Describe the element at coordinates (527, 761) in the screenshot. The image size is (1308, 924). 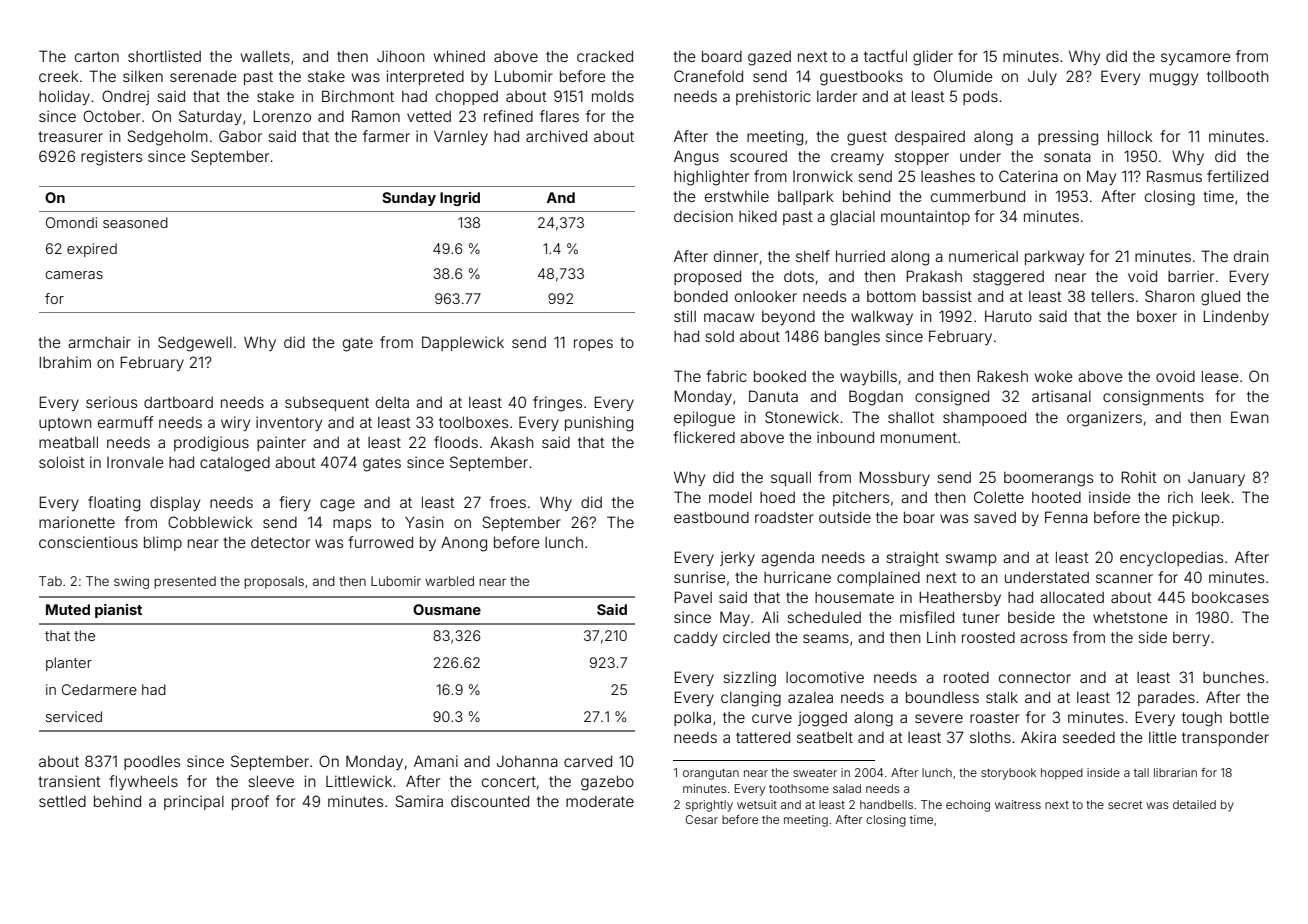
I see `Johanna` at that location.
